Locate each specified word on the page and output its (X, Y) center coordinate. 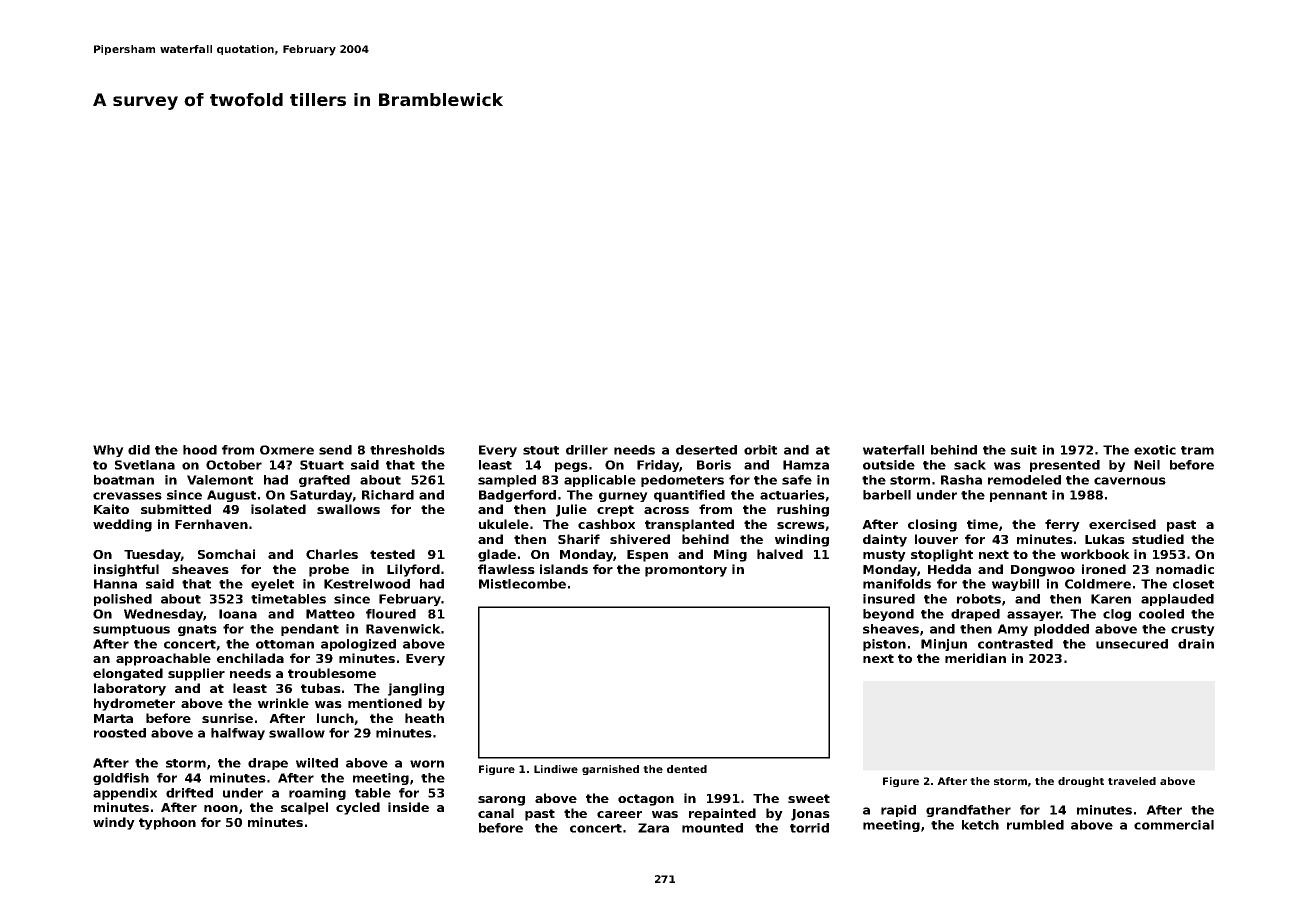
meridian (975, 658)
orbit (760, 450)
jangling (416, 689)
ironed (1104, 569)
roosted (120, 733)
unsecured (1132, 644)
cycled (358, 808)
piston (884, 645)
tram (1197, 450)
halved (780, 554)
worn (427, 764)
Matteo (330, 614)
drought (1081, 782)
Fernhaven (211, 524)
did (139, 450)
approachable (163, 659)
